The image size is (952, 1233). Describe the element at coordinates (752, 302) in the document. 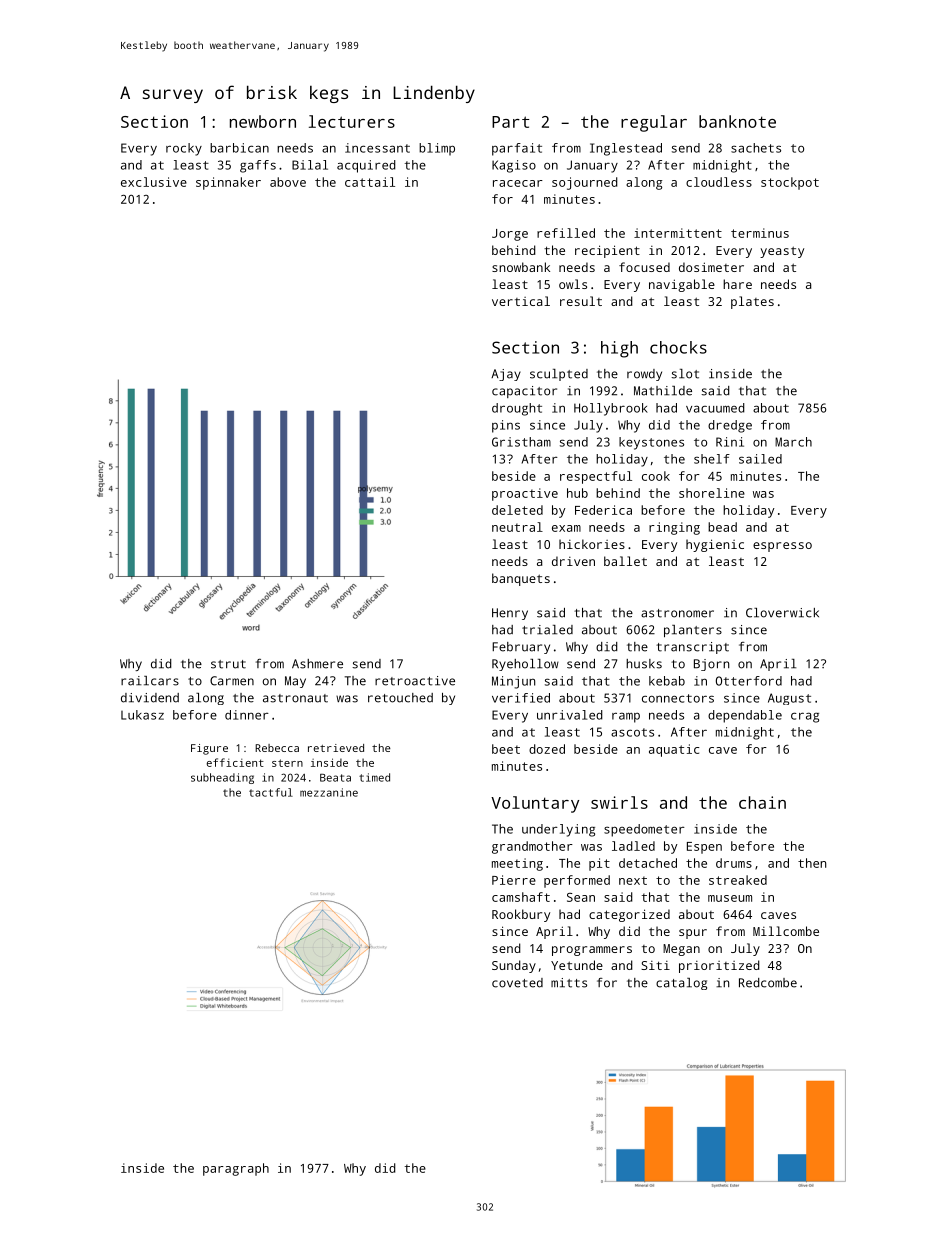

I see `plates` at that location.
